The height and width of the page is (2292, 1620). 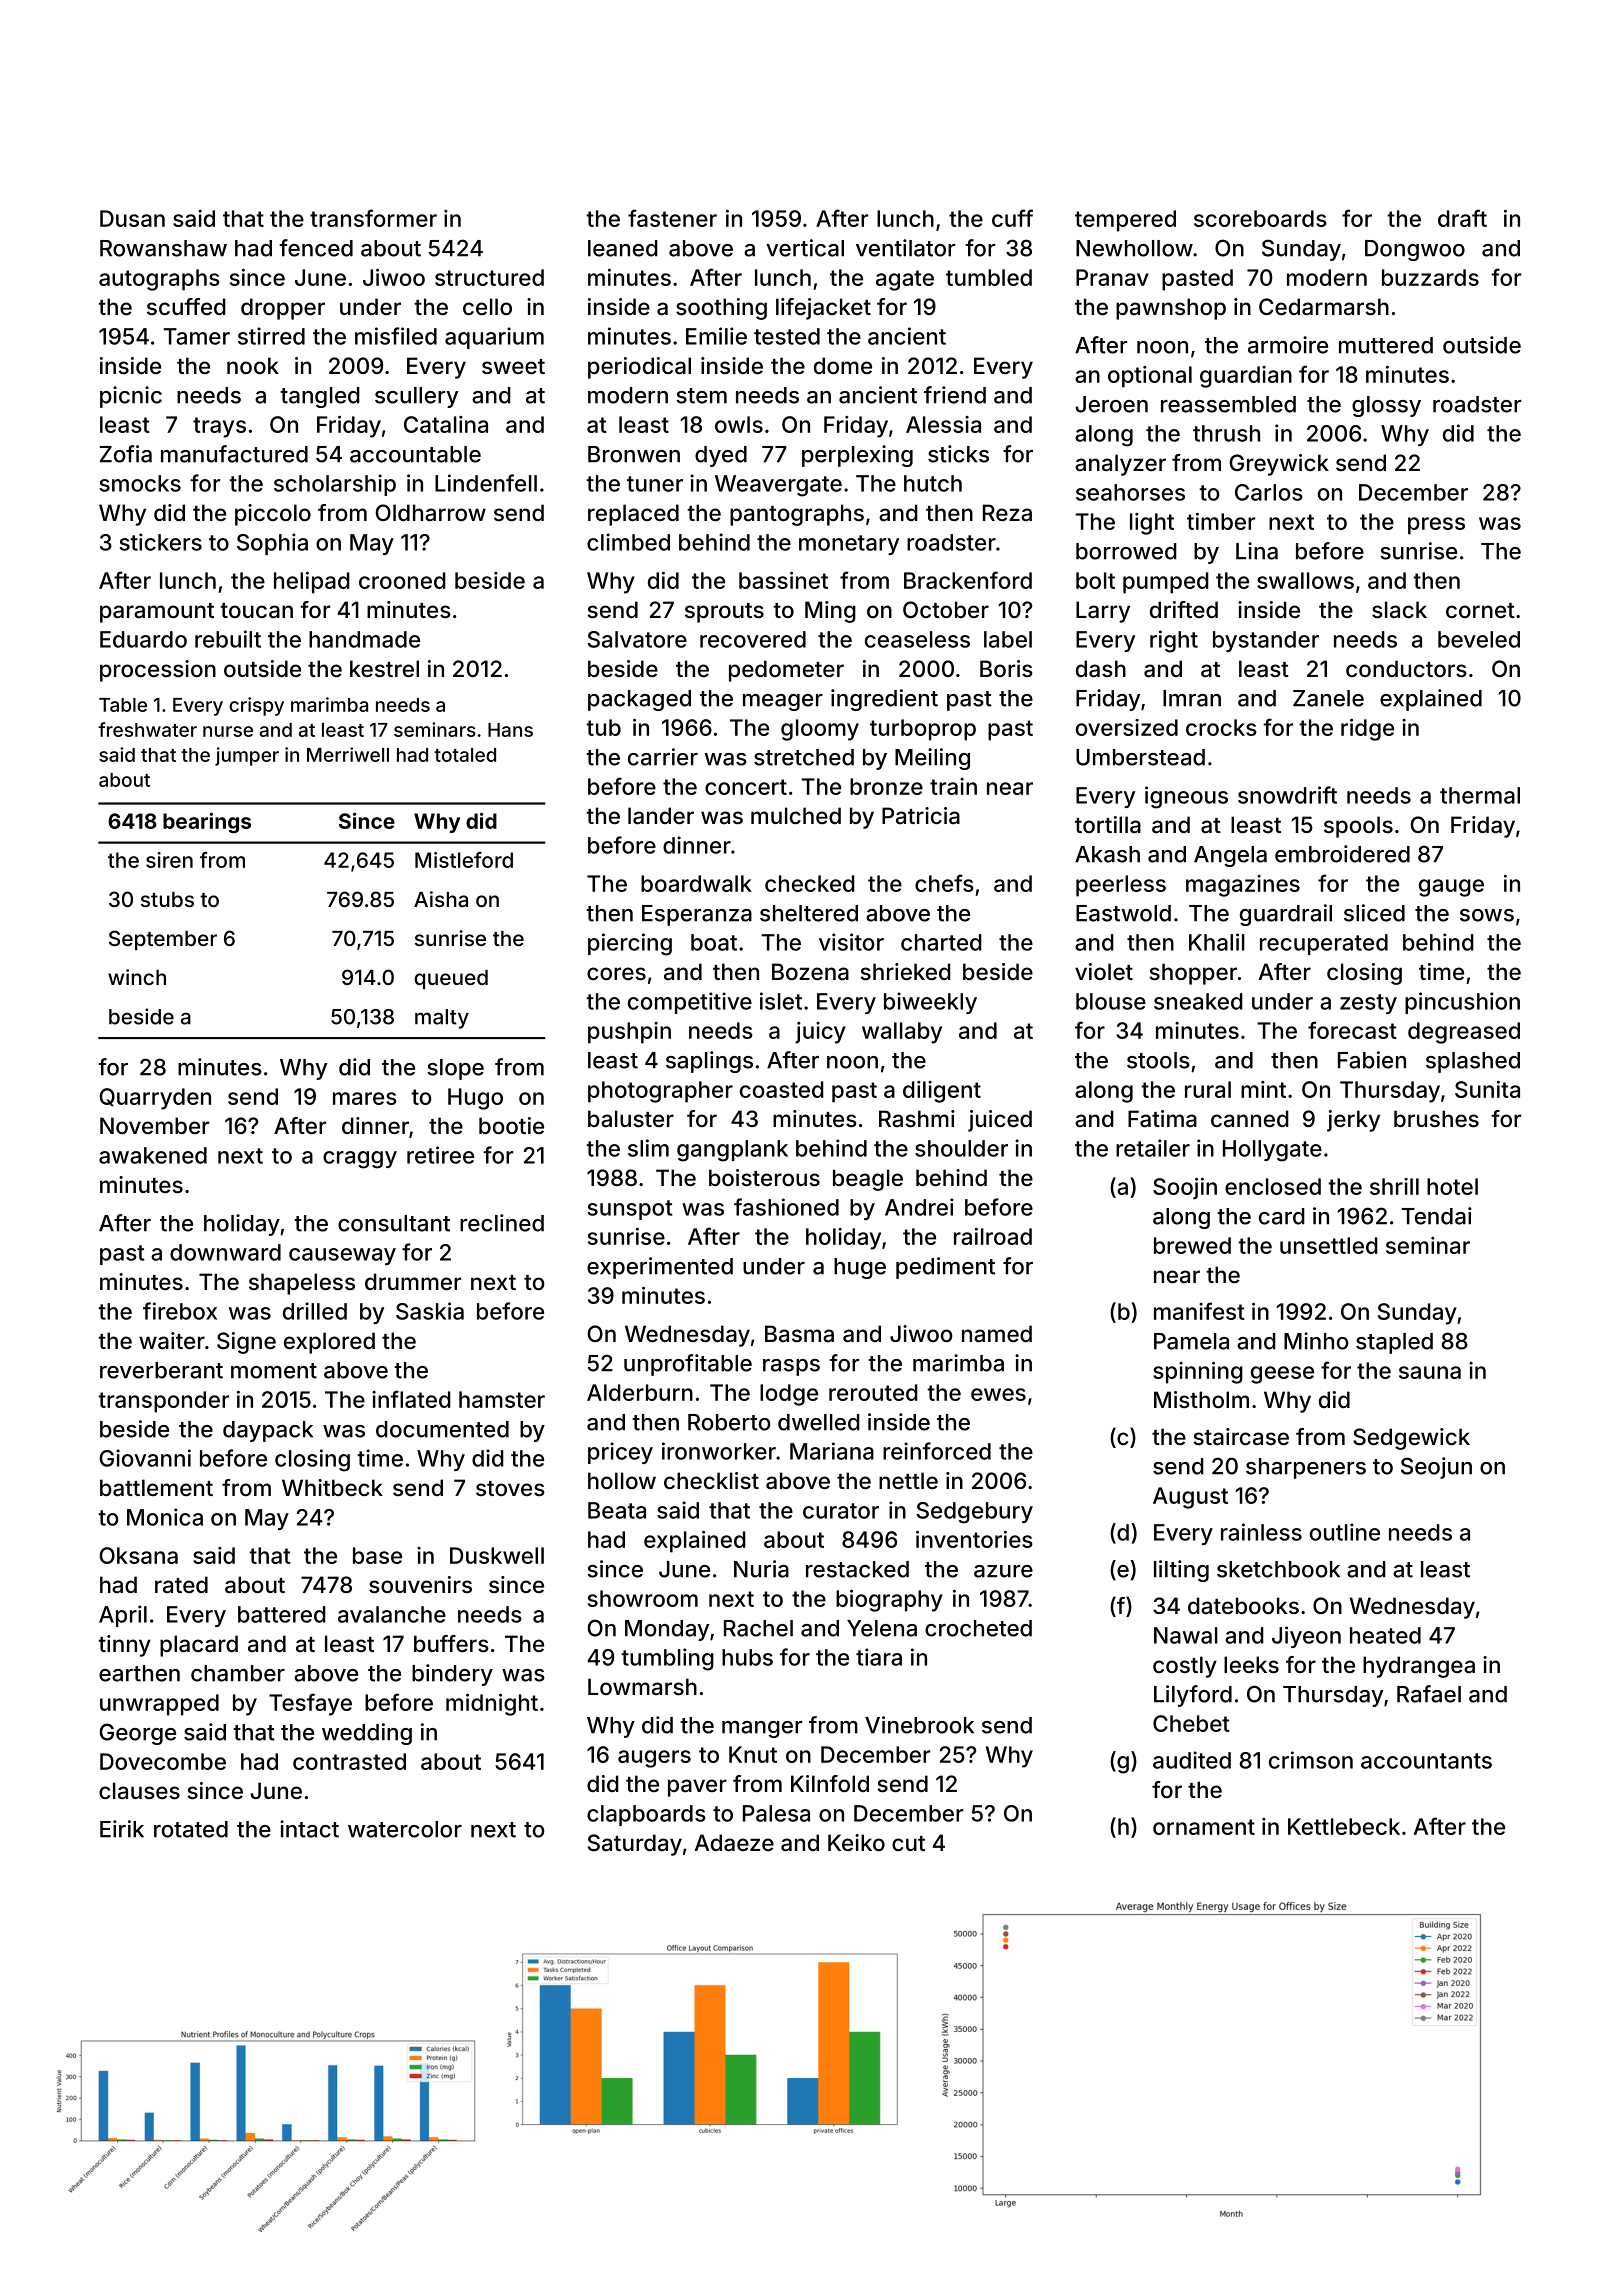 What do you see at coordinates (159, 1705) in the page?
I see `unwrapped` at bounding box center [159, 1705].
